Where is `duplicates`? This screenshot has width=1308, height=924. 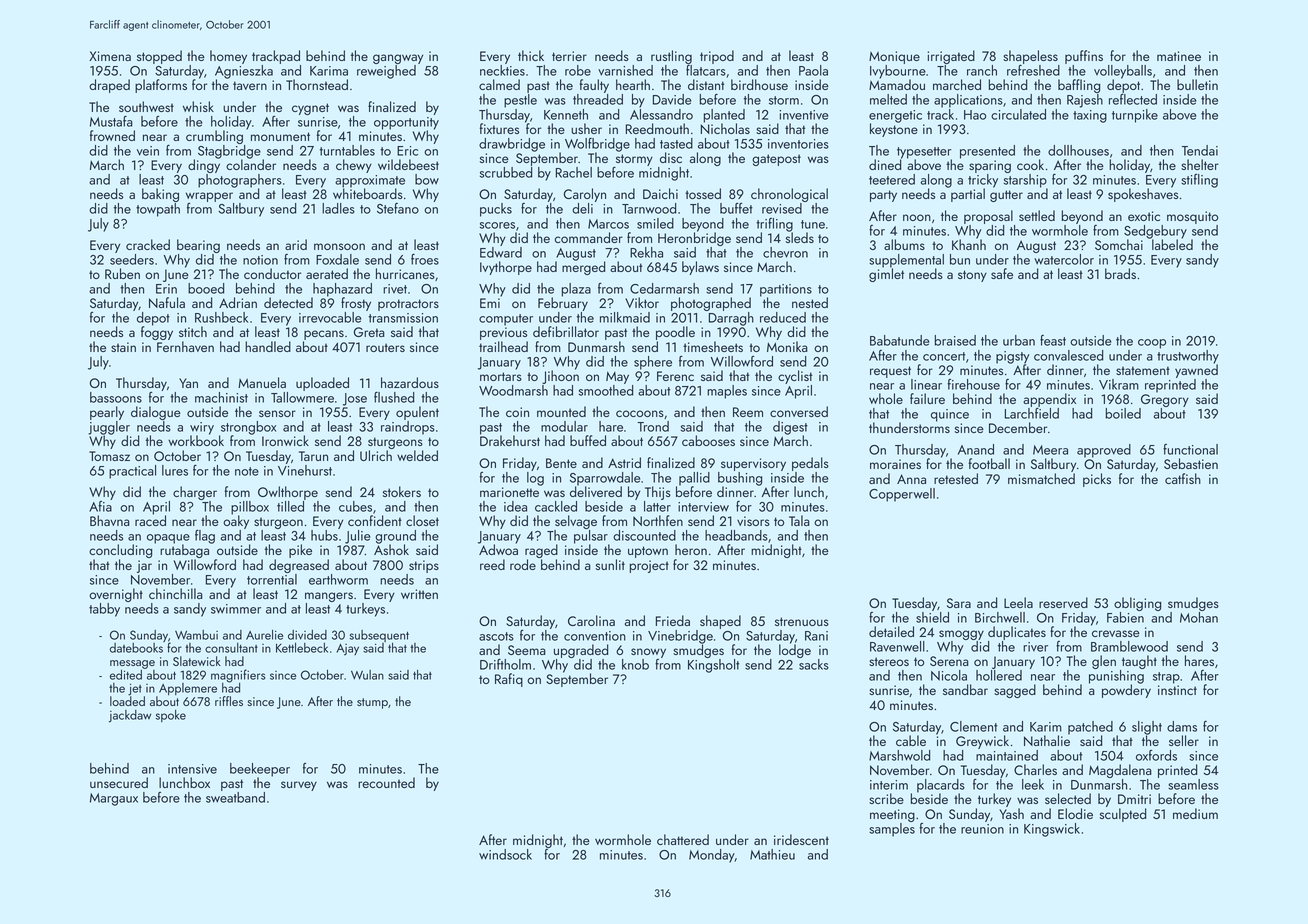 duplicates is located at coordinates (1017, 633).
